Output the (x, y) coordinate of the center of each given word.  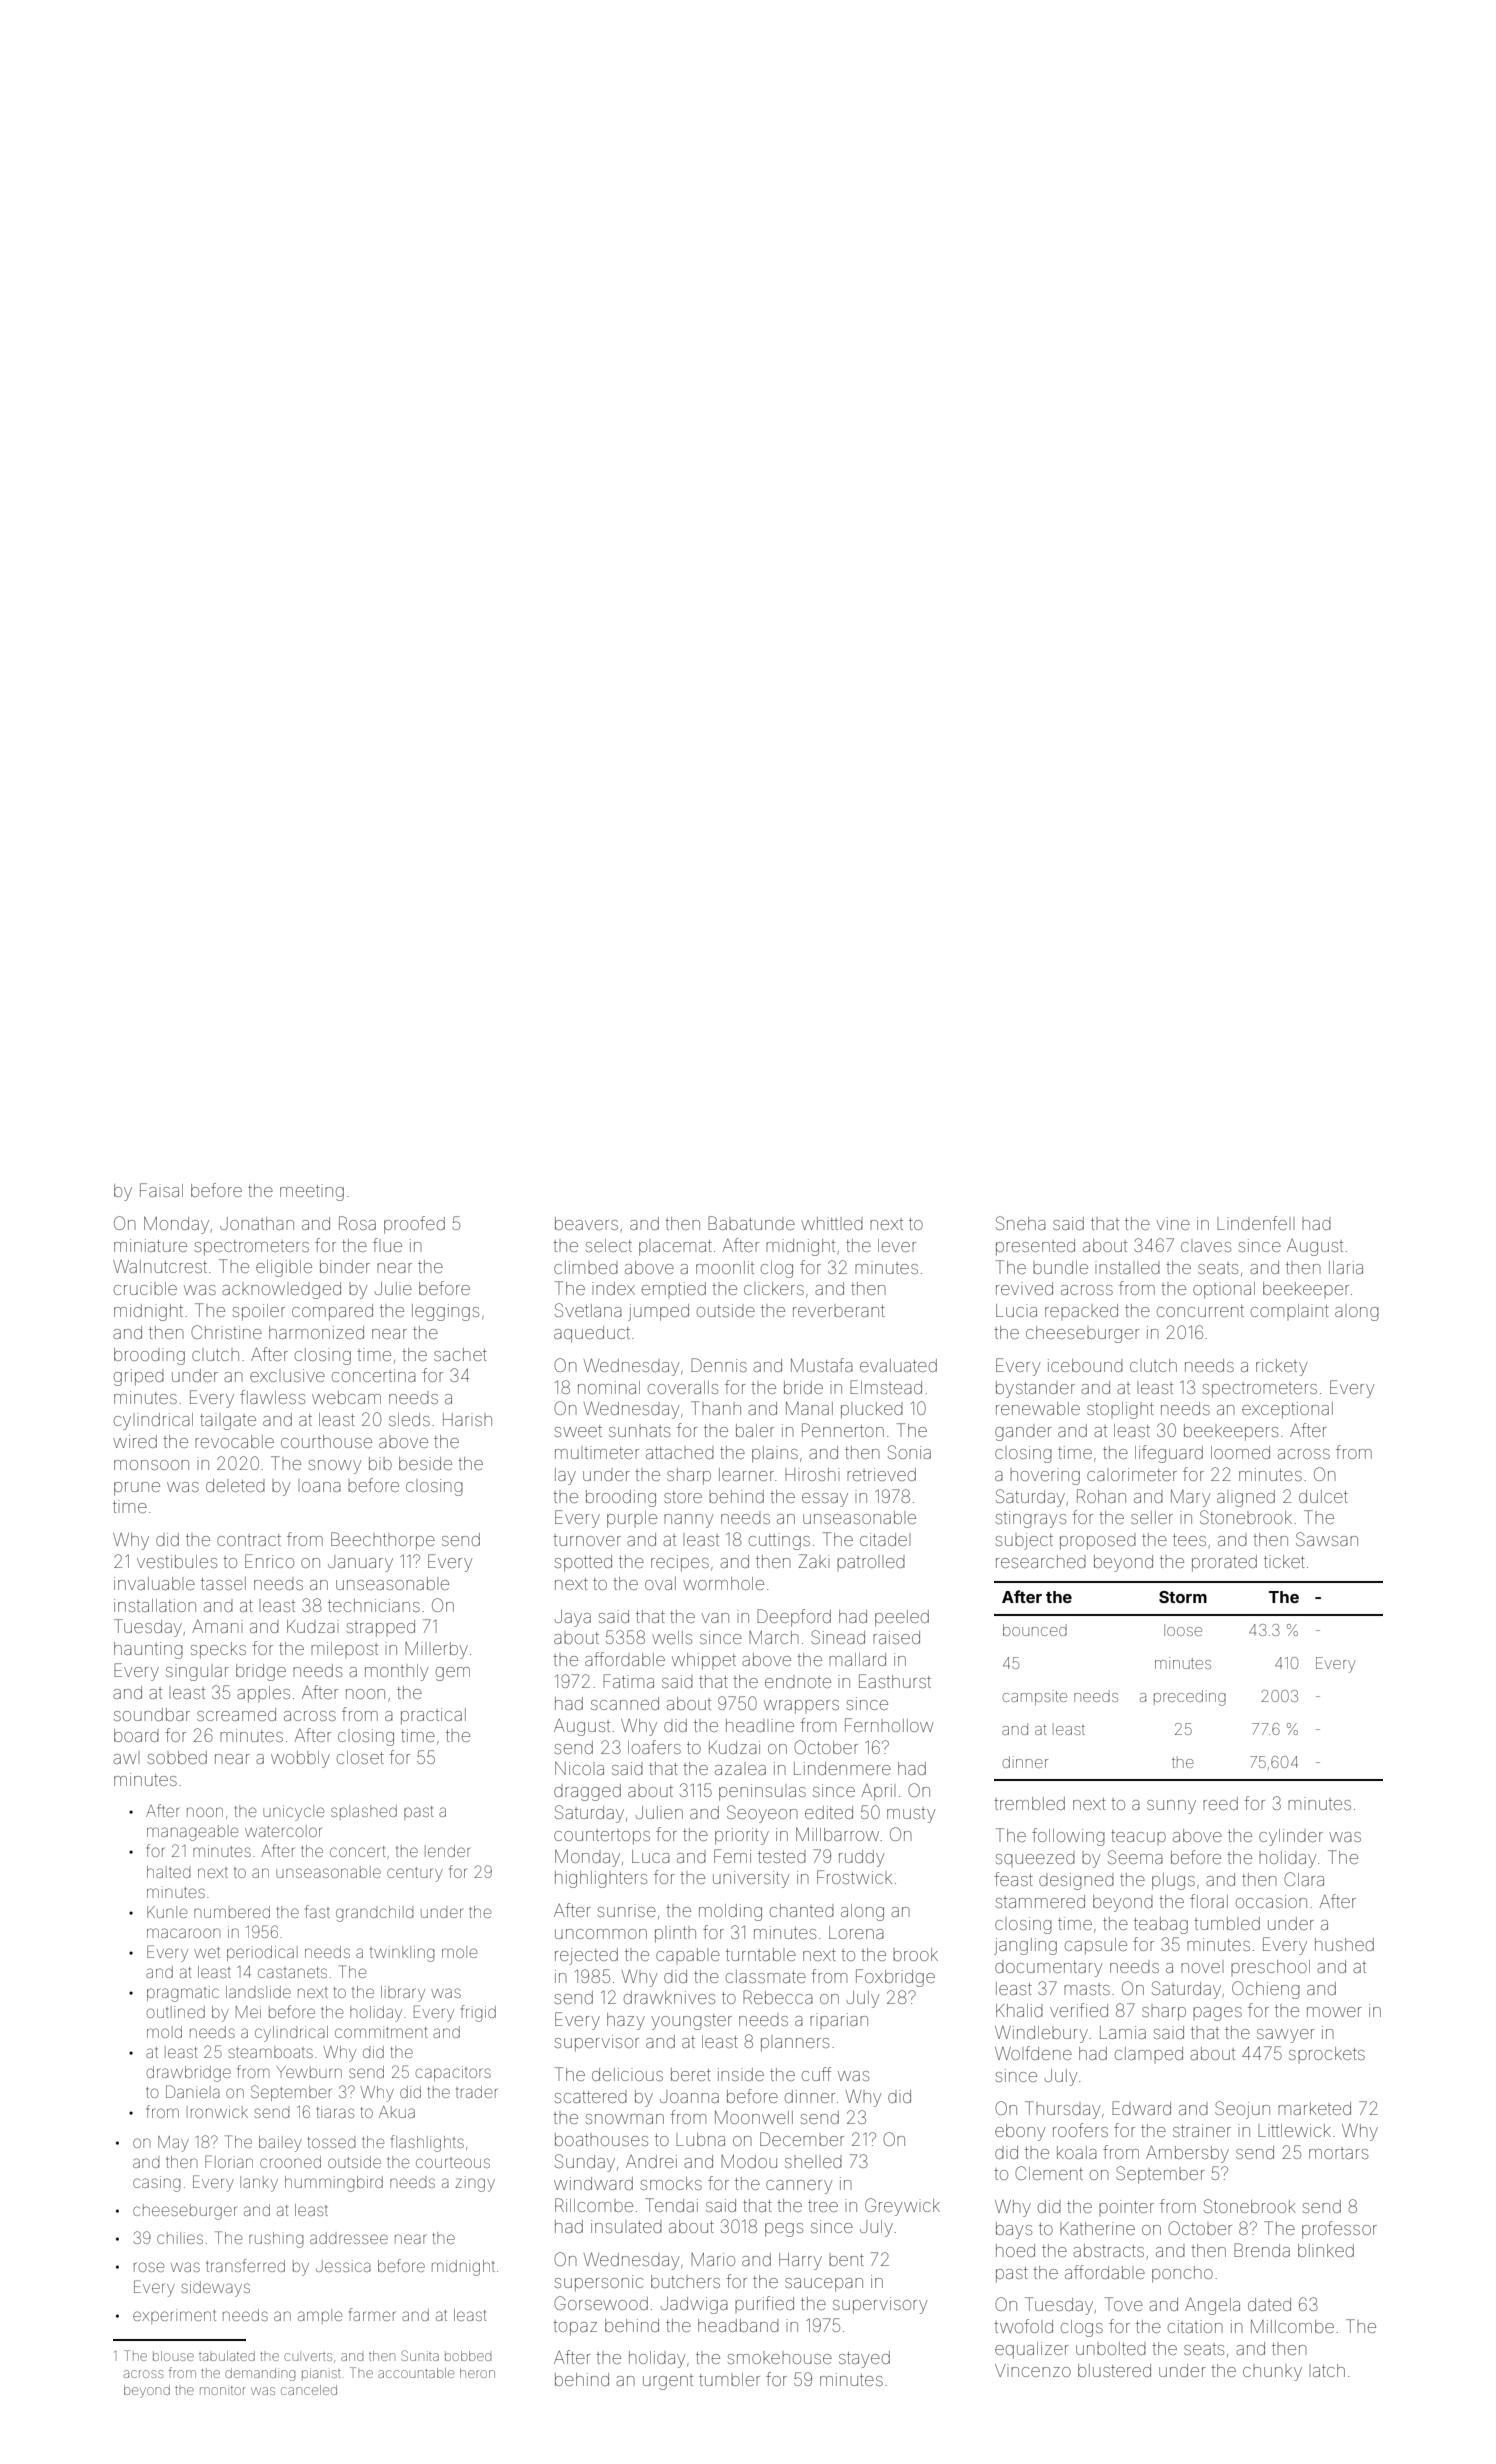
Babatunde (751, 1223)
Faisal (161, 1190)
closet (360, 1757)
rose (149, 2267)
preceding (1190, 1698)
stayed (864, 2359)
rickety (1281, 1367)
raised (896, 1637)
